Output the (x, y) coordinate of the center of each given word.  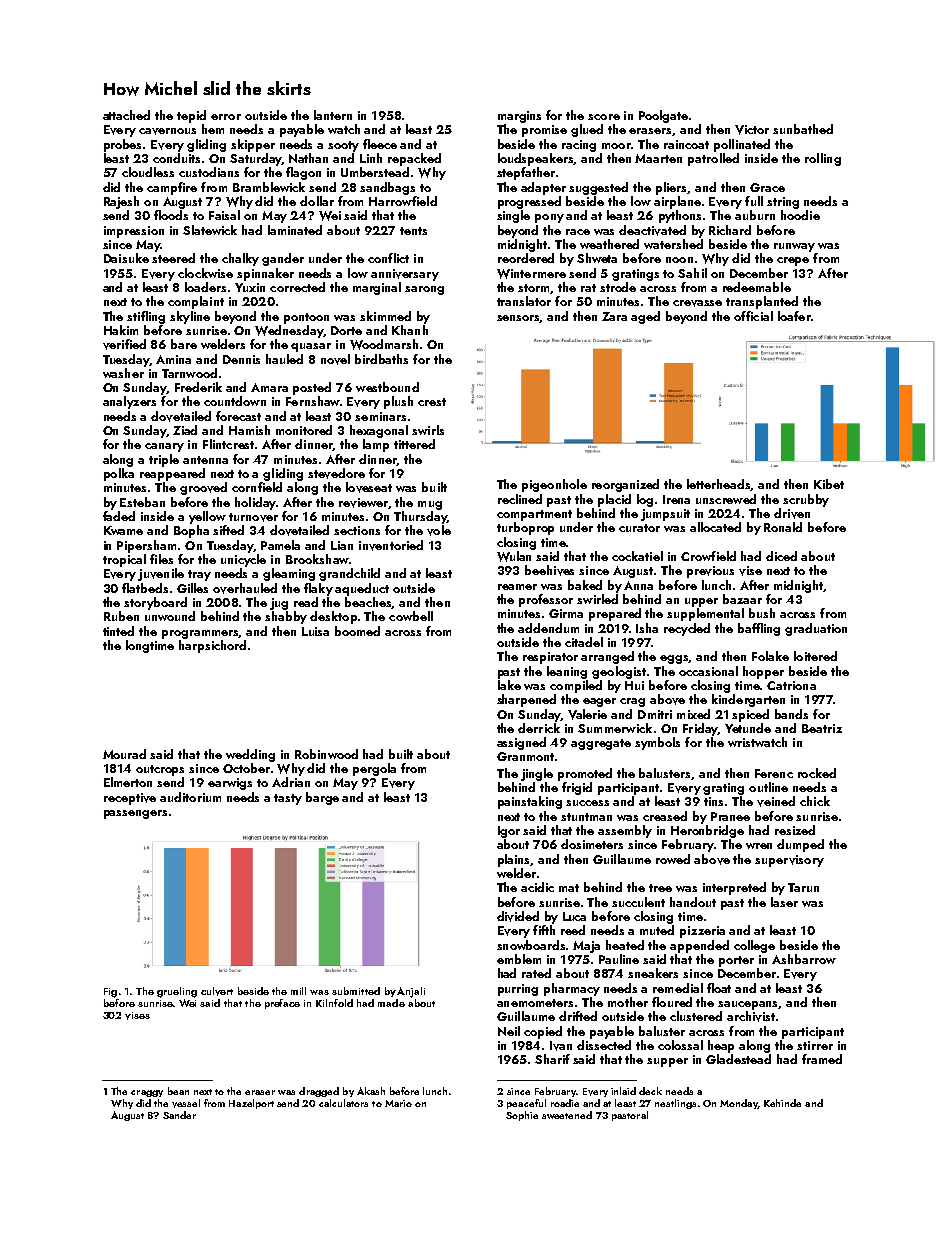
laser (784, 902)
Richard (730, 230)
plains (514, 860)
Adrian (291, 782)
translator (524, 301)
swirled (597, 599)
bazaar (742, 599)
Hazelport (251, 1104)
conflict (388, 258)
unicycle (243, 560)
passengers (135, 814)
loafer (794, 316)
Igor (509, 832)
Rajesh (121, 202)
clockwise (205, 273)
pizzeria (702, 932)
